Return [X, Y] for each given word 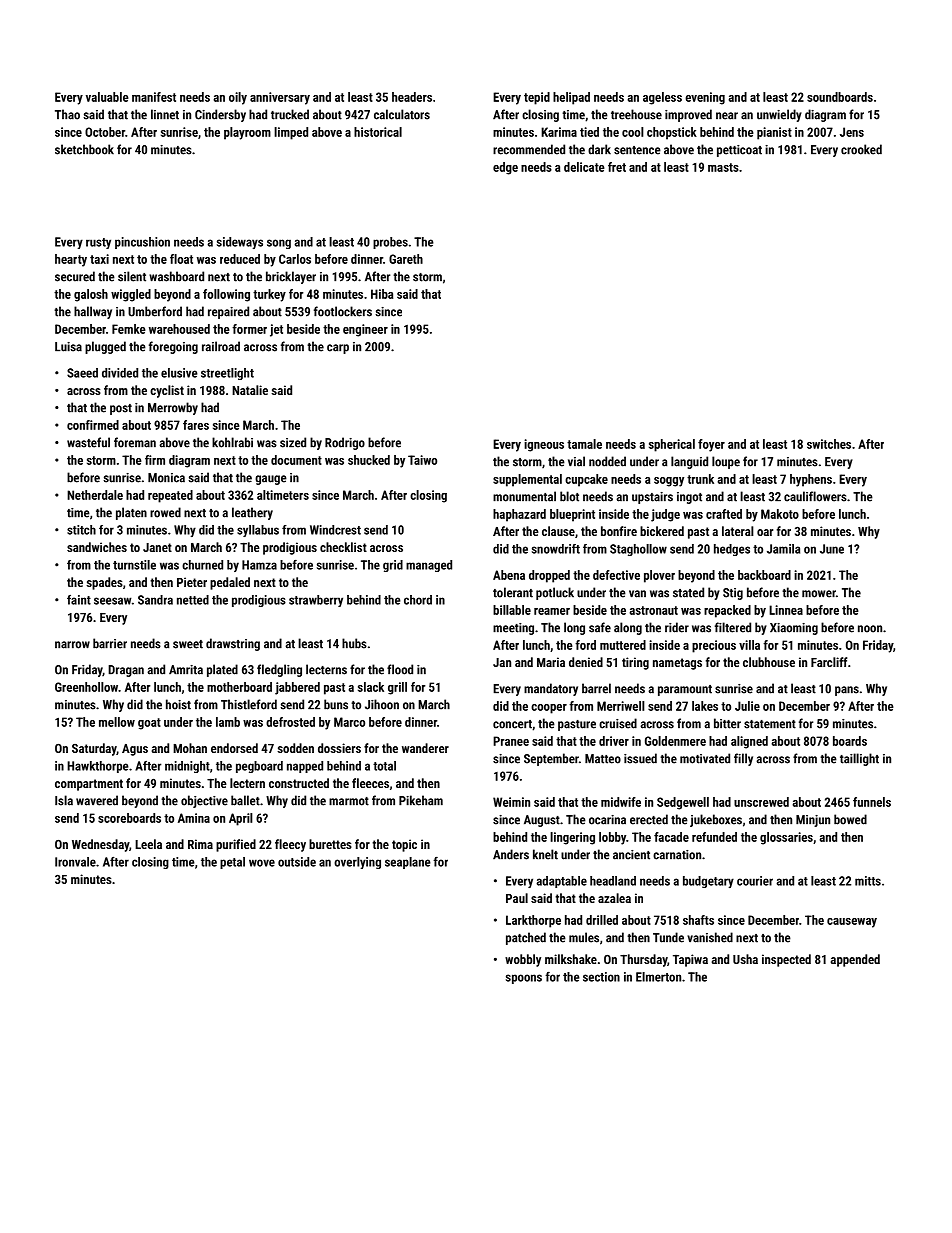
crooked [861, 149]
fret [617, 167]
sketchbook [84, 149]
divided [120, 373]
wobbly [523, 960]
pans [847, 691]
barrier [110, 643]
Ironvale [75, 862]
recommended [529, 149]
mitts [868, 881]
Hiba [382, 294]
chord [418, 600]
